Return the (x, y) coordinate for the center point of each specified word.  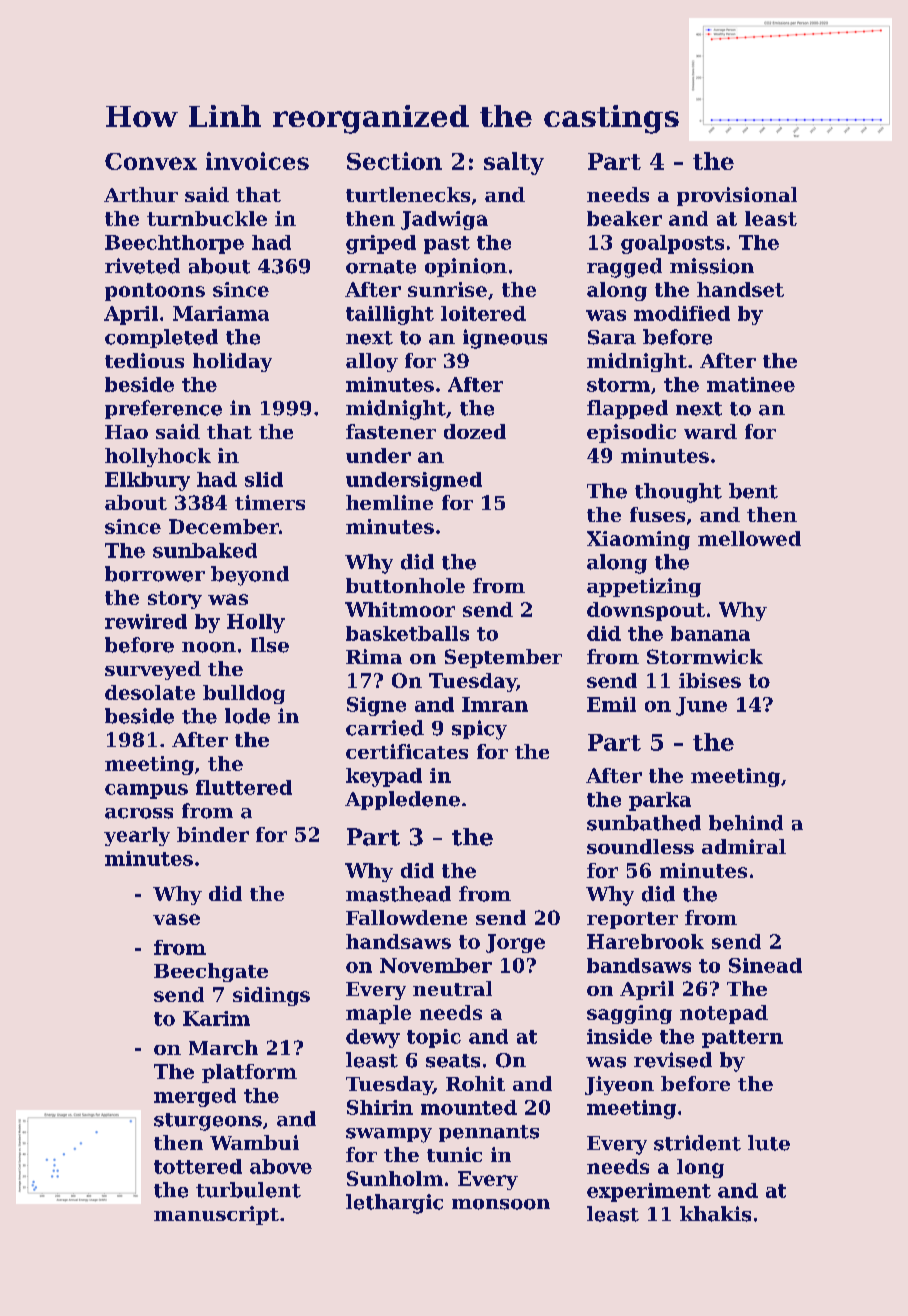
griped (381, 244)
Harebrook (645, 941)
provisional (737, 196)
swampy (389, 1135)
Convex (151, 161)
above (281, 1166)
